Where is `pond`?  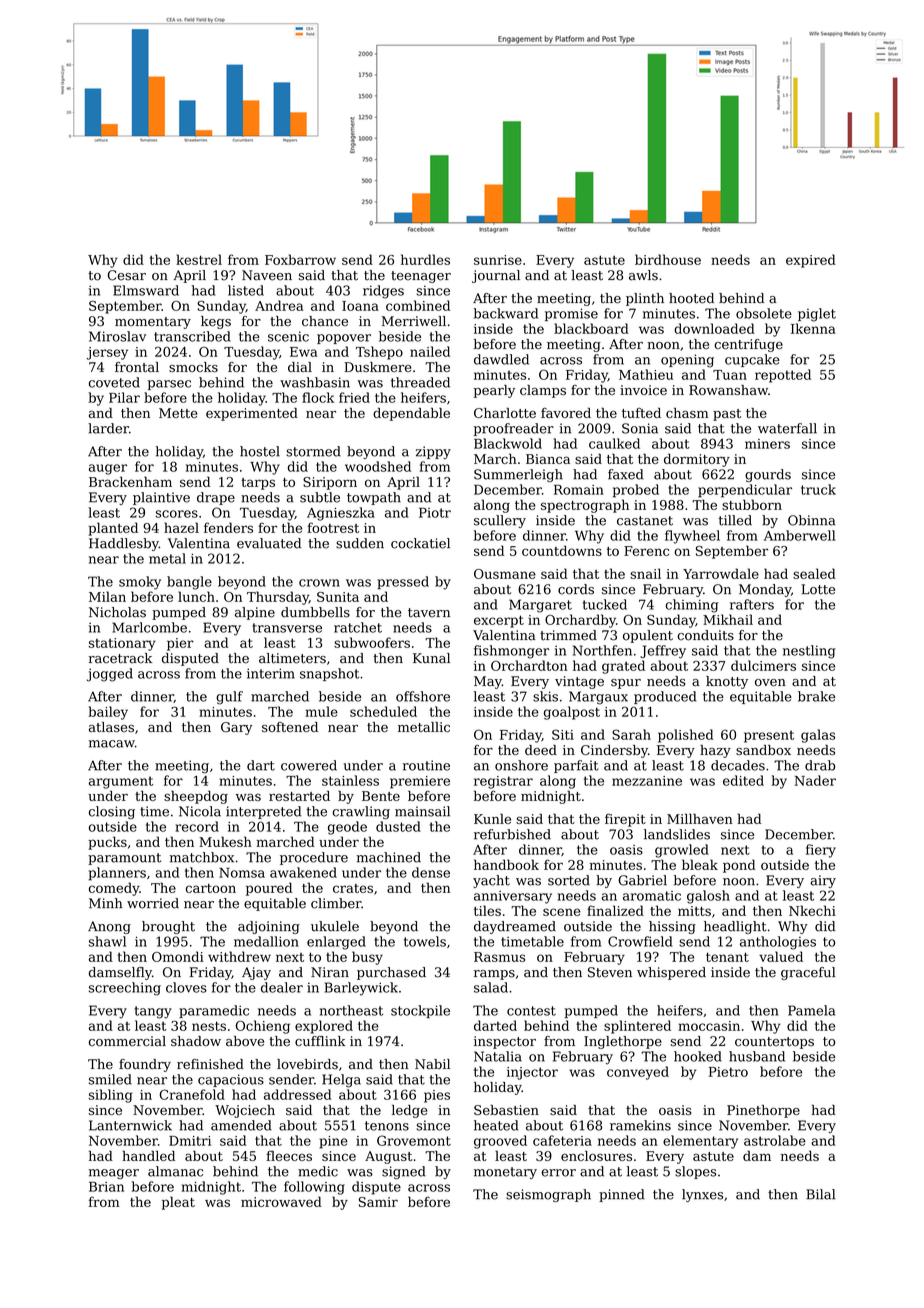
pond is located at coordinates (739, 866).
